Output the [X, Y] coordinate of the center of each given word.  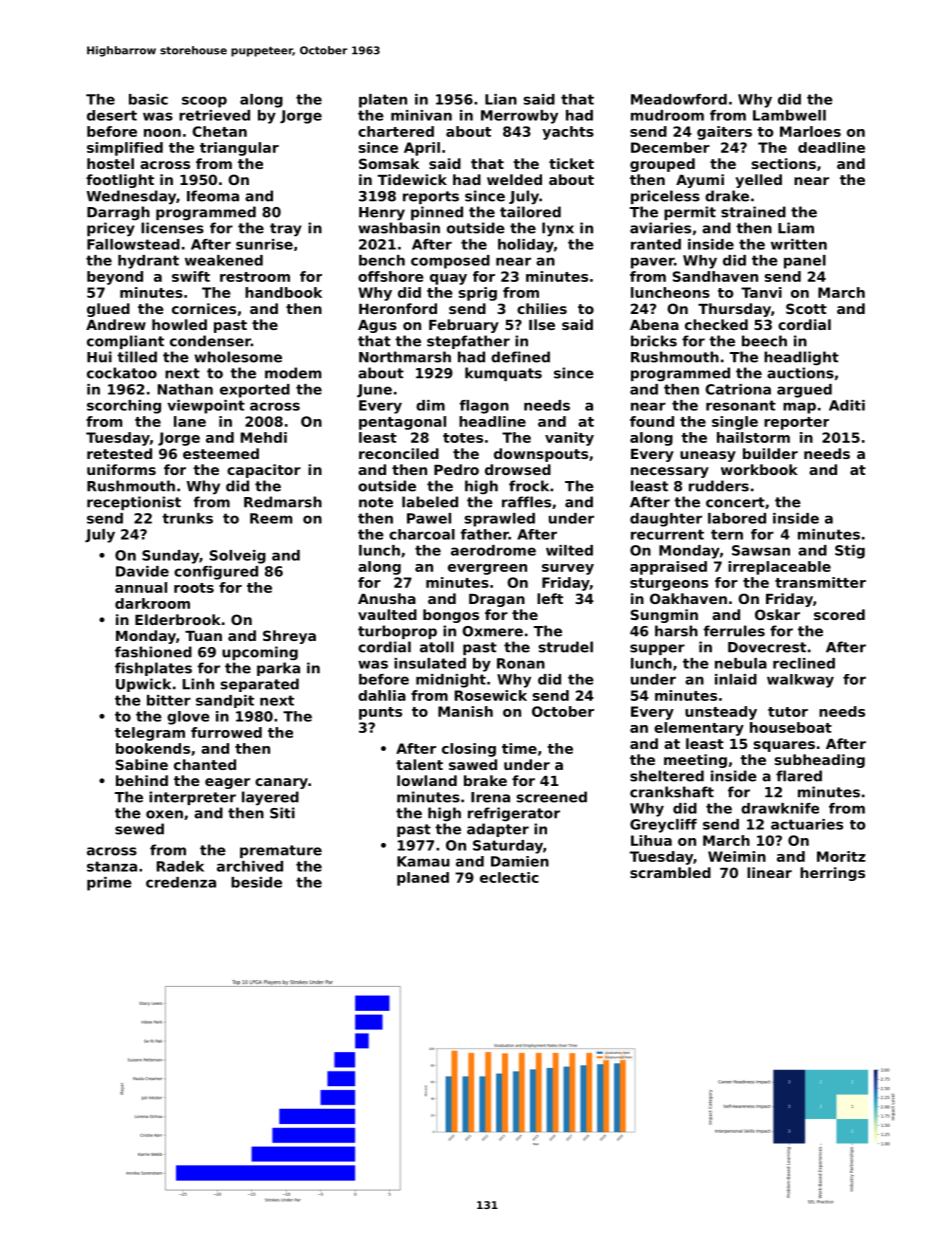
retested [119, 453]
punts [380, 713]
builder [770, 453]
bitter [169, 700]
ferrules [734, 631]
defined [520, 357]
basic [148, 99]
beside [256, 882]
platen [383, 101]
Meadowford [679, 99]
